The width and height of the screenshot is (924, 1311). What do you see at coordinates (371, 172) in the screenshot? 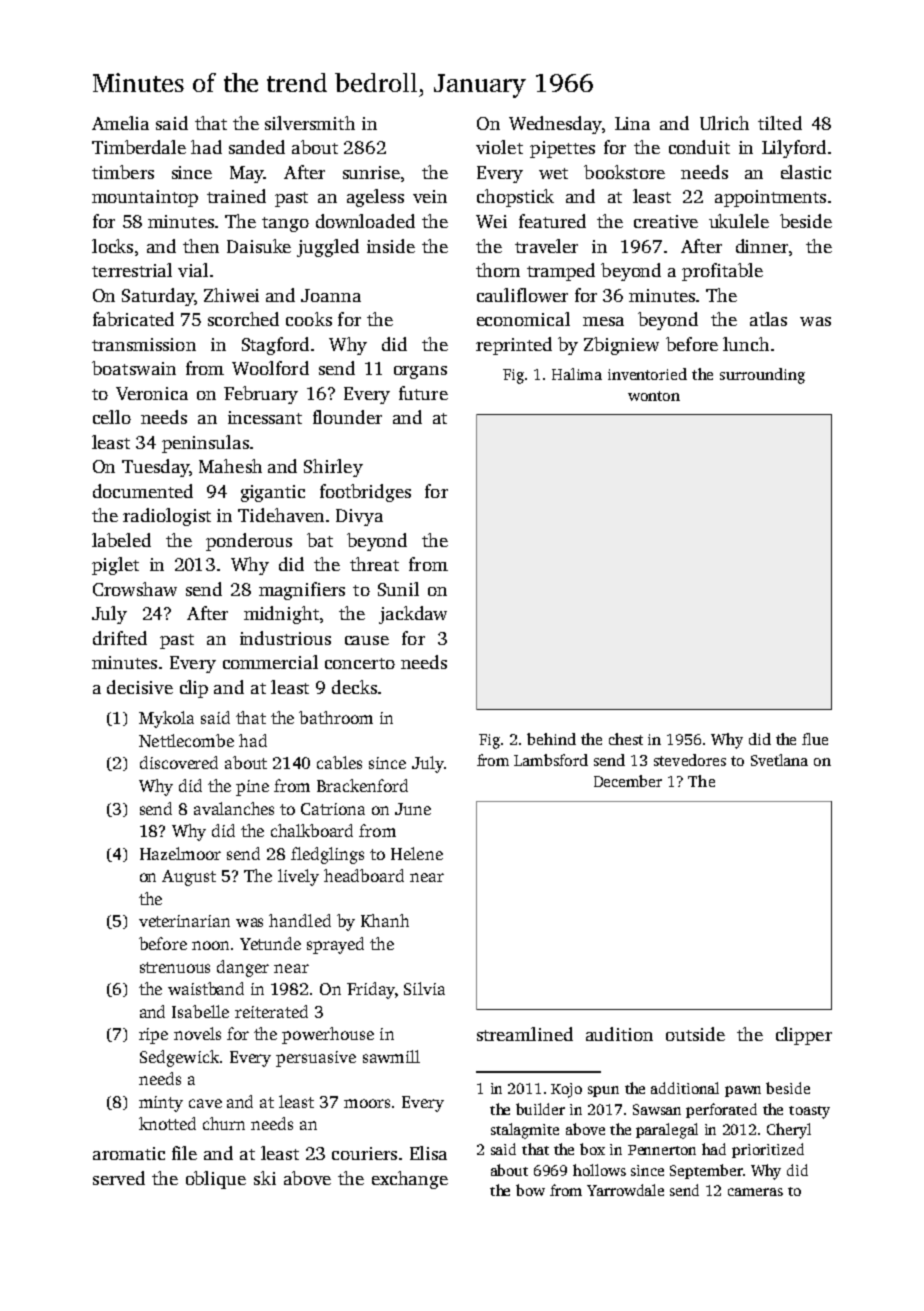
I see `sunrise` at bounding box center [371, 172].
